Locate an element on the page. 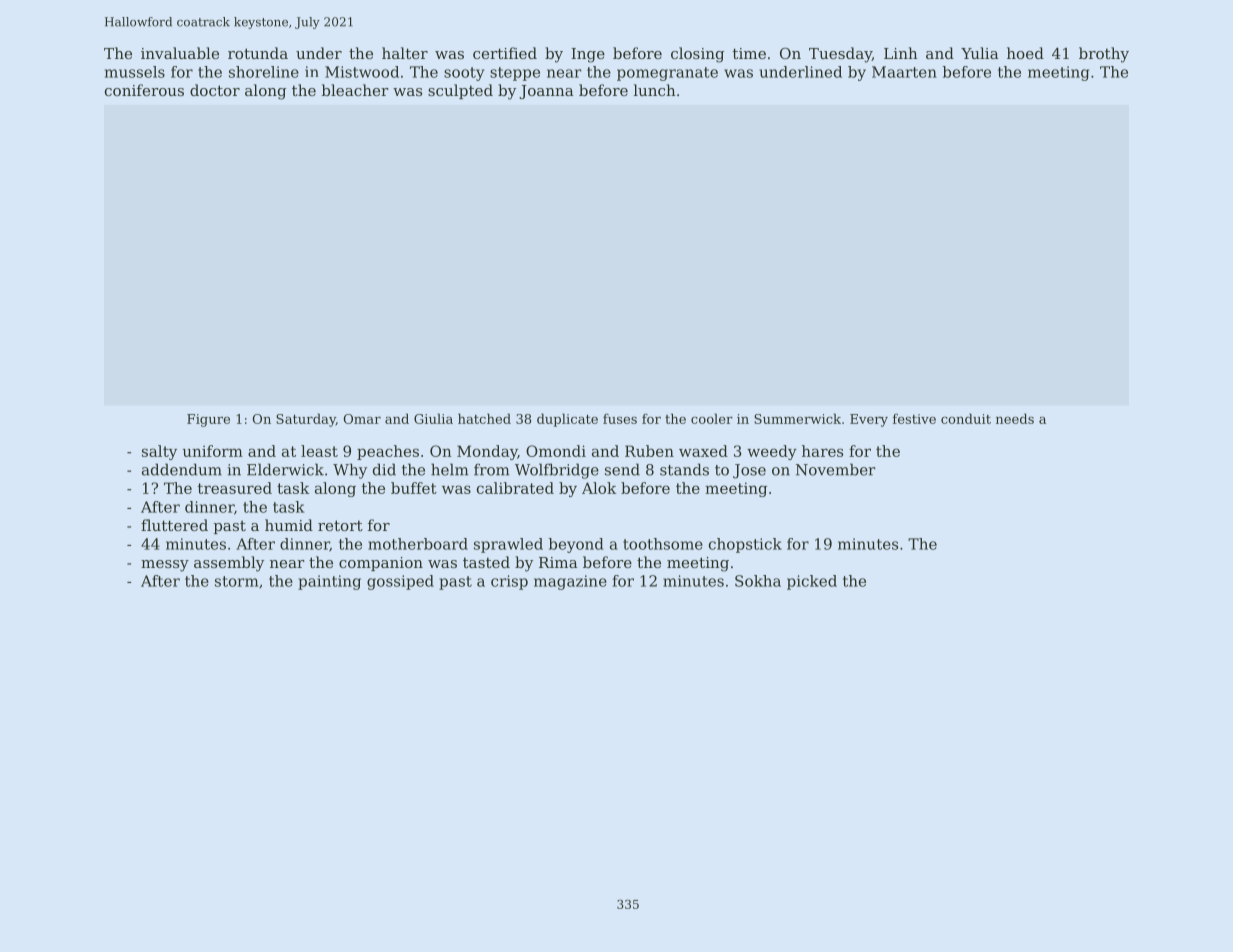 This image has width=1233, height=952. time is located at coordinates (749, 53).
